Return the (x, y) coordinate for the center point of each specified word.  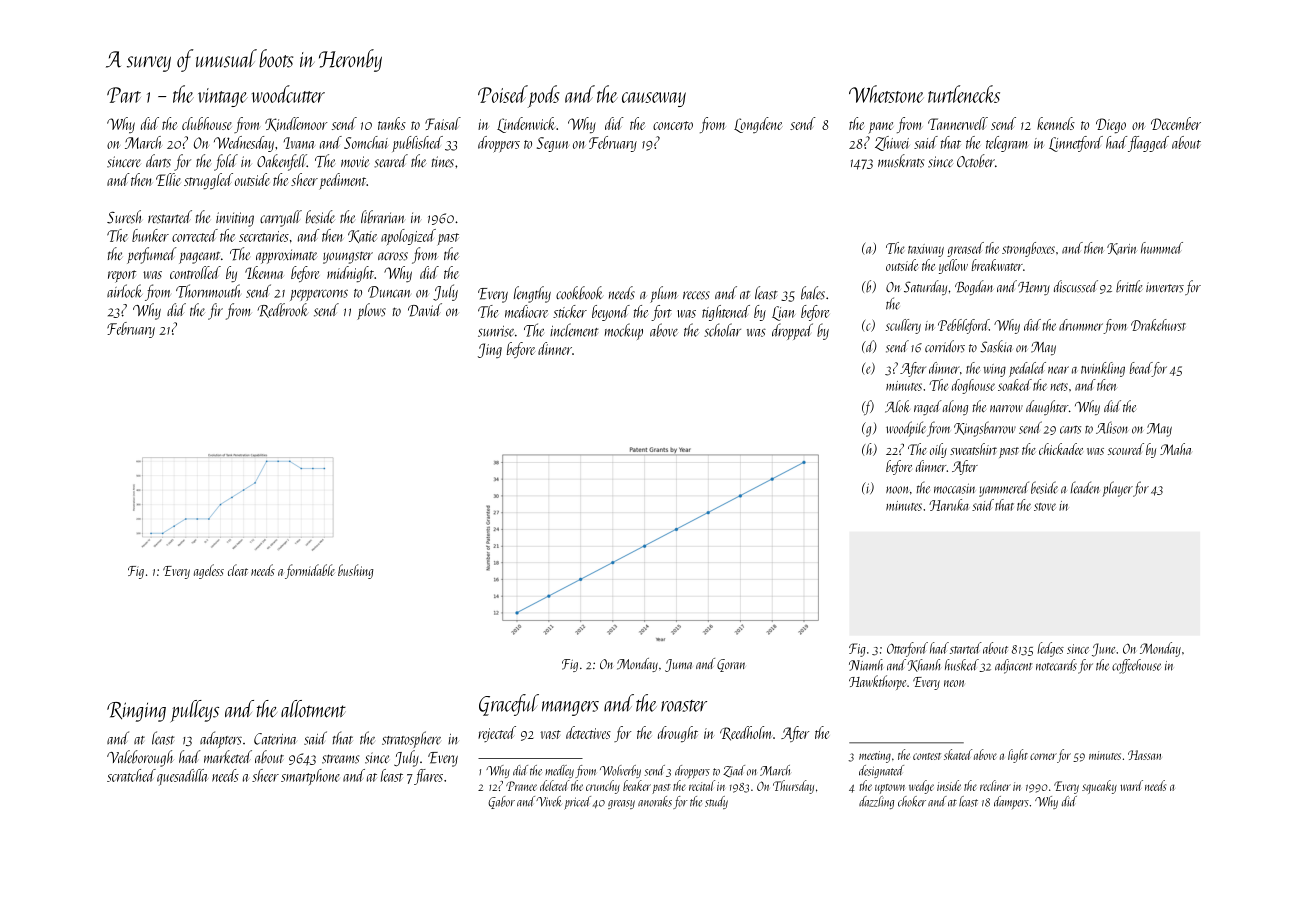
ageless (209, 571)
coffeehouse (1136, 666)
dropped (792, 331)
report (122, 276)
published (417, 144)
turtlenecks (964, 94)
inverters (1165, 287)
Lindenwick (526, 125)
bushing (355, 571)
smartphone (310, 777)
